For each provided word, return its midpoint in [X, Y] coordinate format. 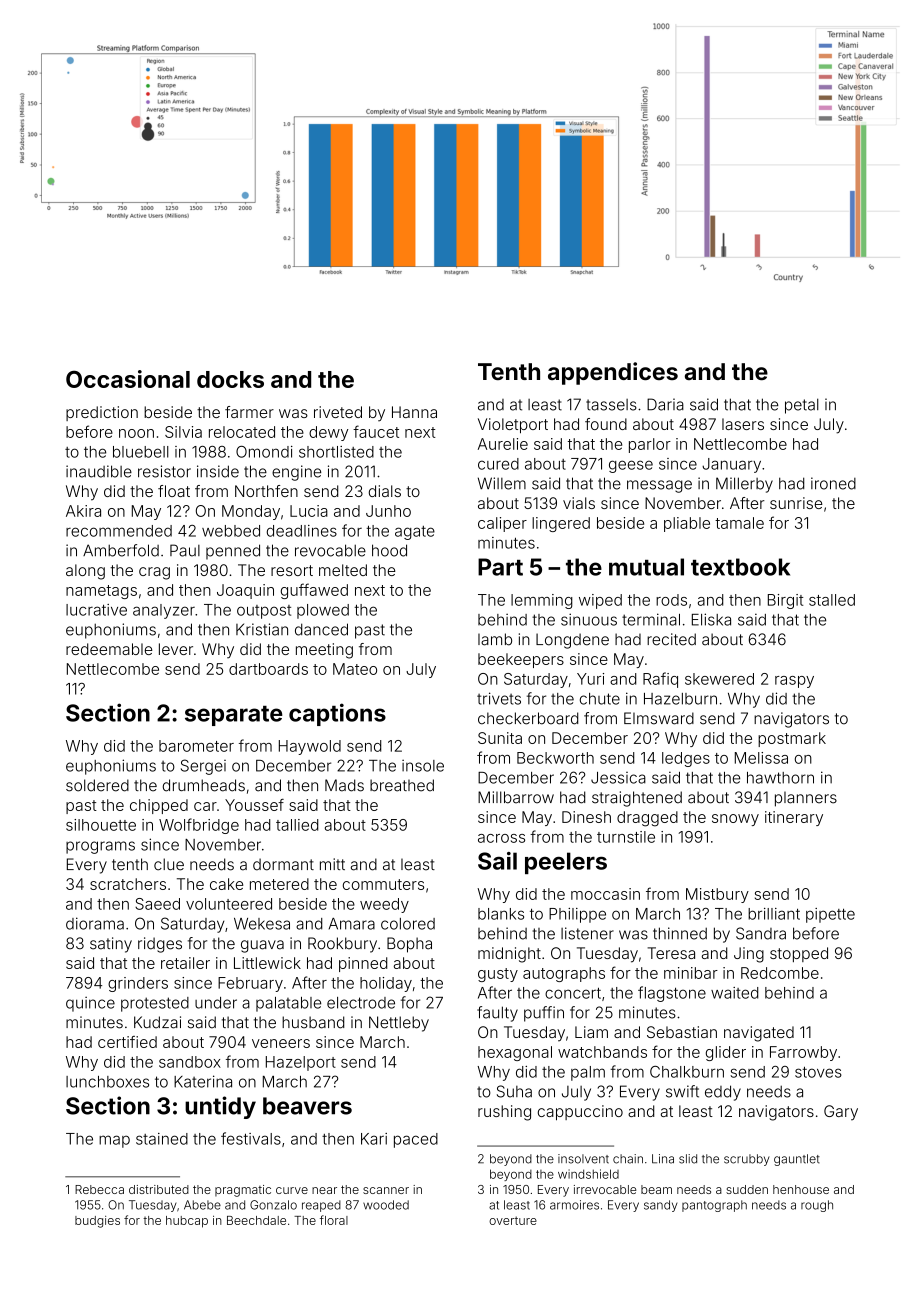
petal [802, 406]
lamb [495, 639]
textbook [740, 567]
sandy [661, 1206]
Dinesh [586, 817]
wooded [386, 1205]
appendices [613, 373]
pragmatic [243, 1191]
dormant [283, 864]
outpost [264, 612]
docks [230, 379]
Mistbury [717, 895]
